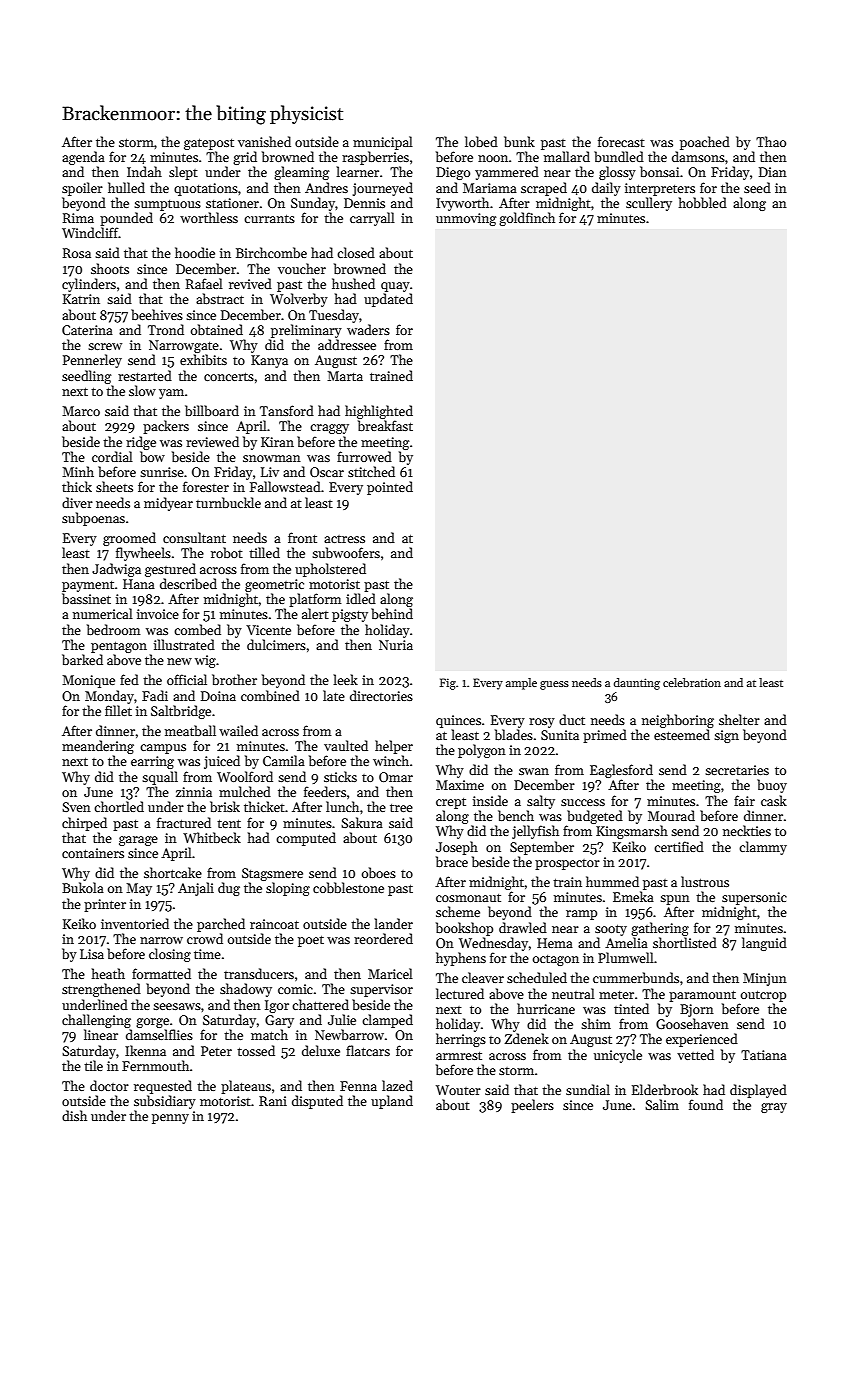 The height and width of the page is (1400, 849). I want to click on gorge, so click(152, 1023).
